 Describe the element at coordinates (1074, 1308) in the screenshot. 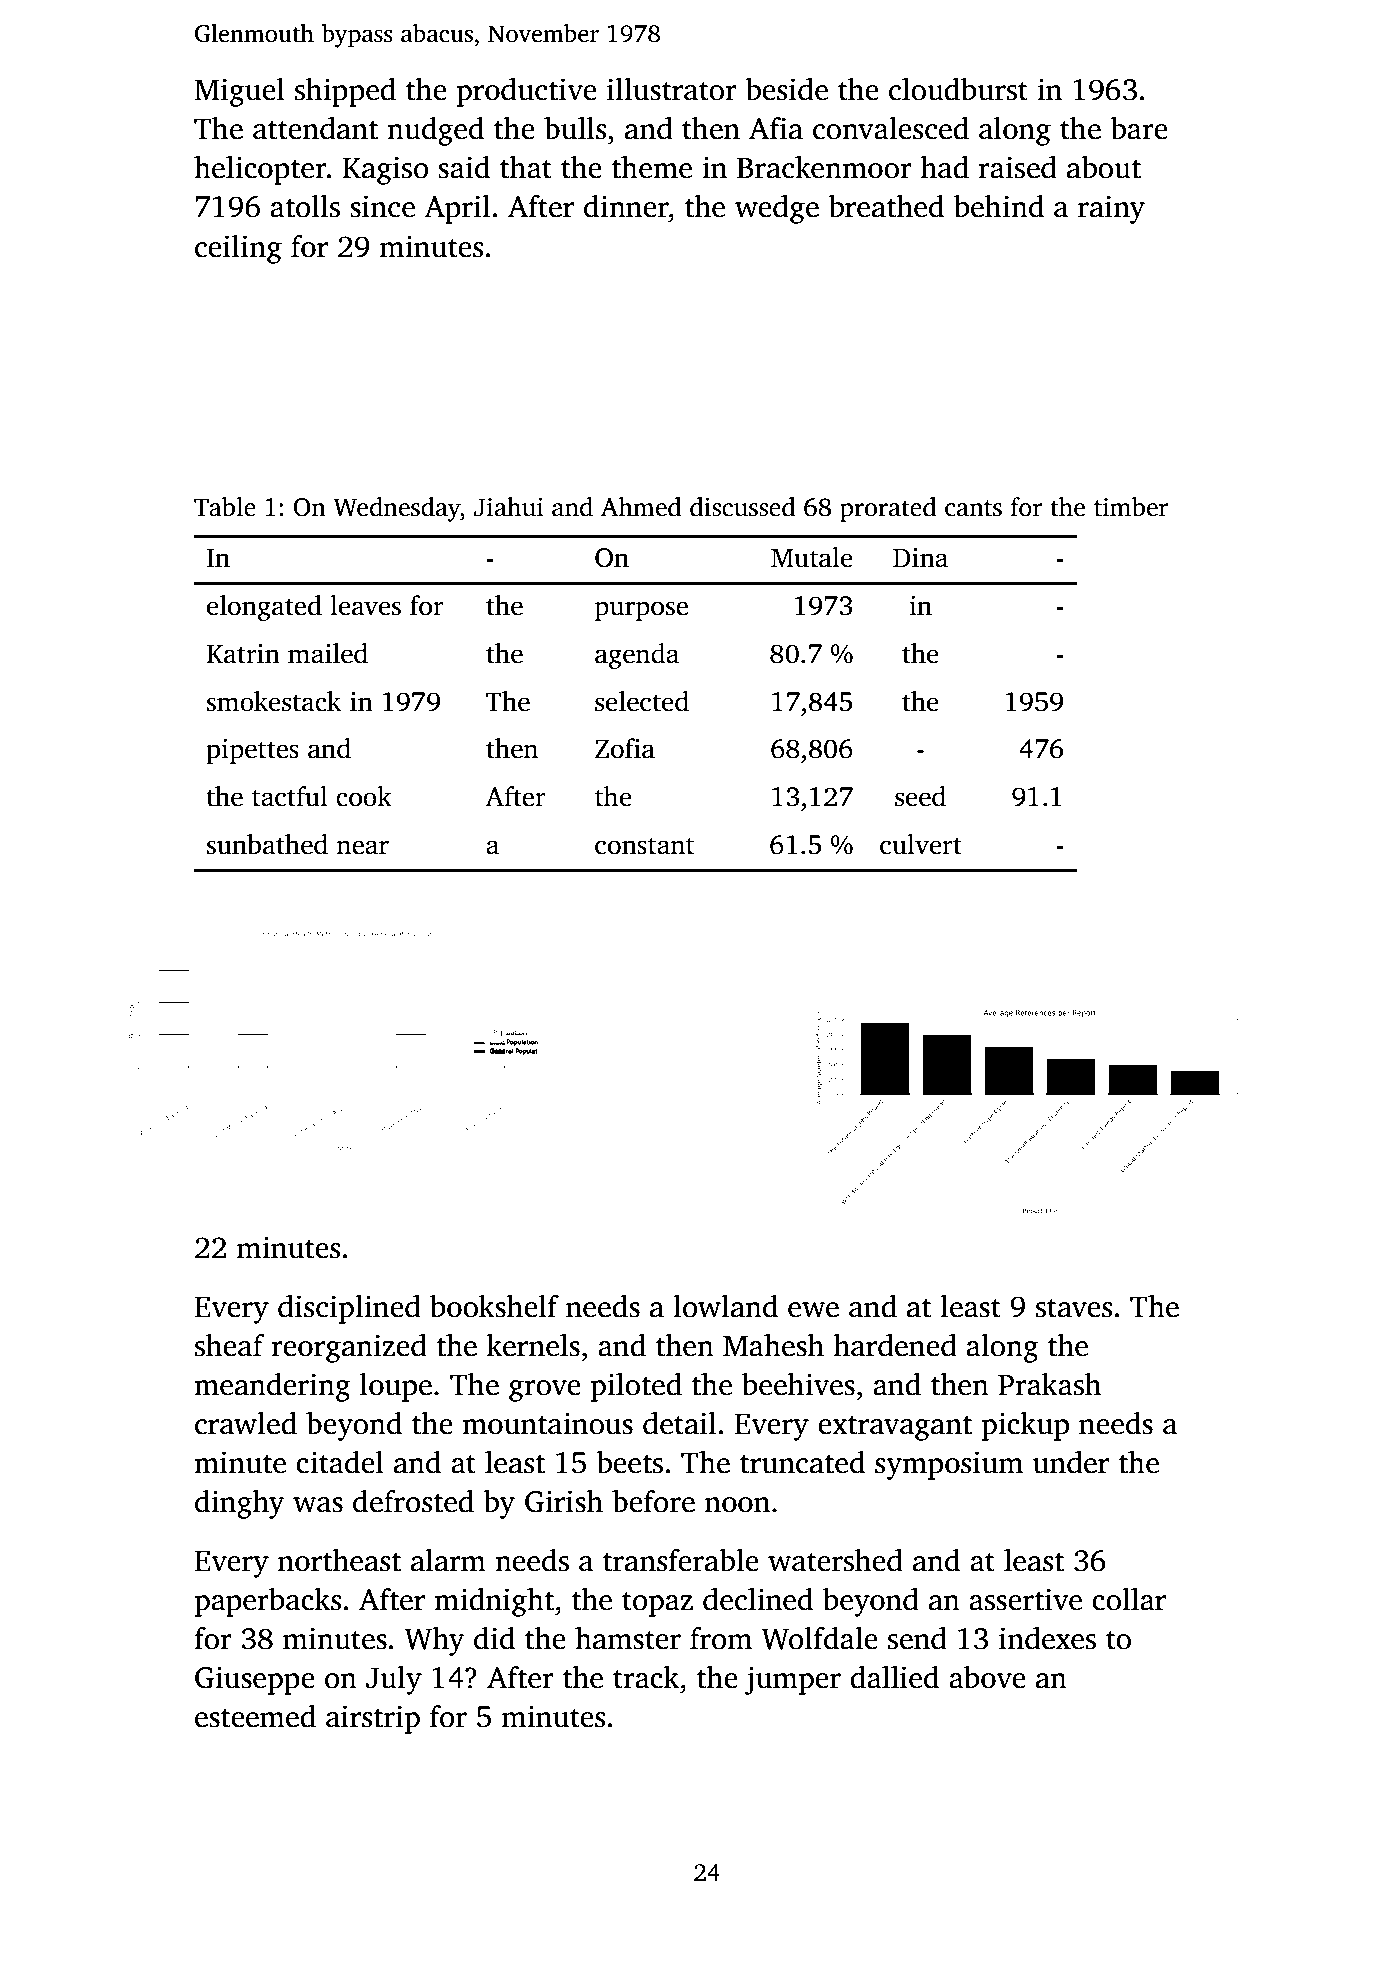

I see `staves` at that location.
